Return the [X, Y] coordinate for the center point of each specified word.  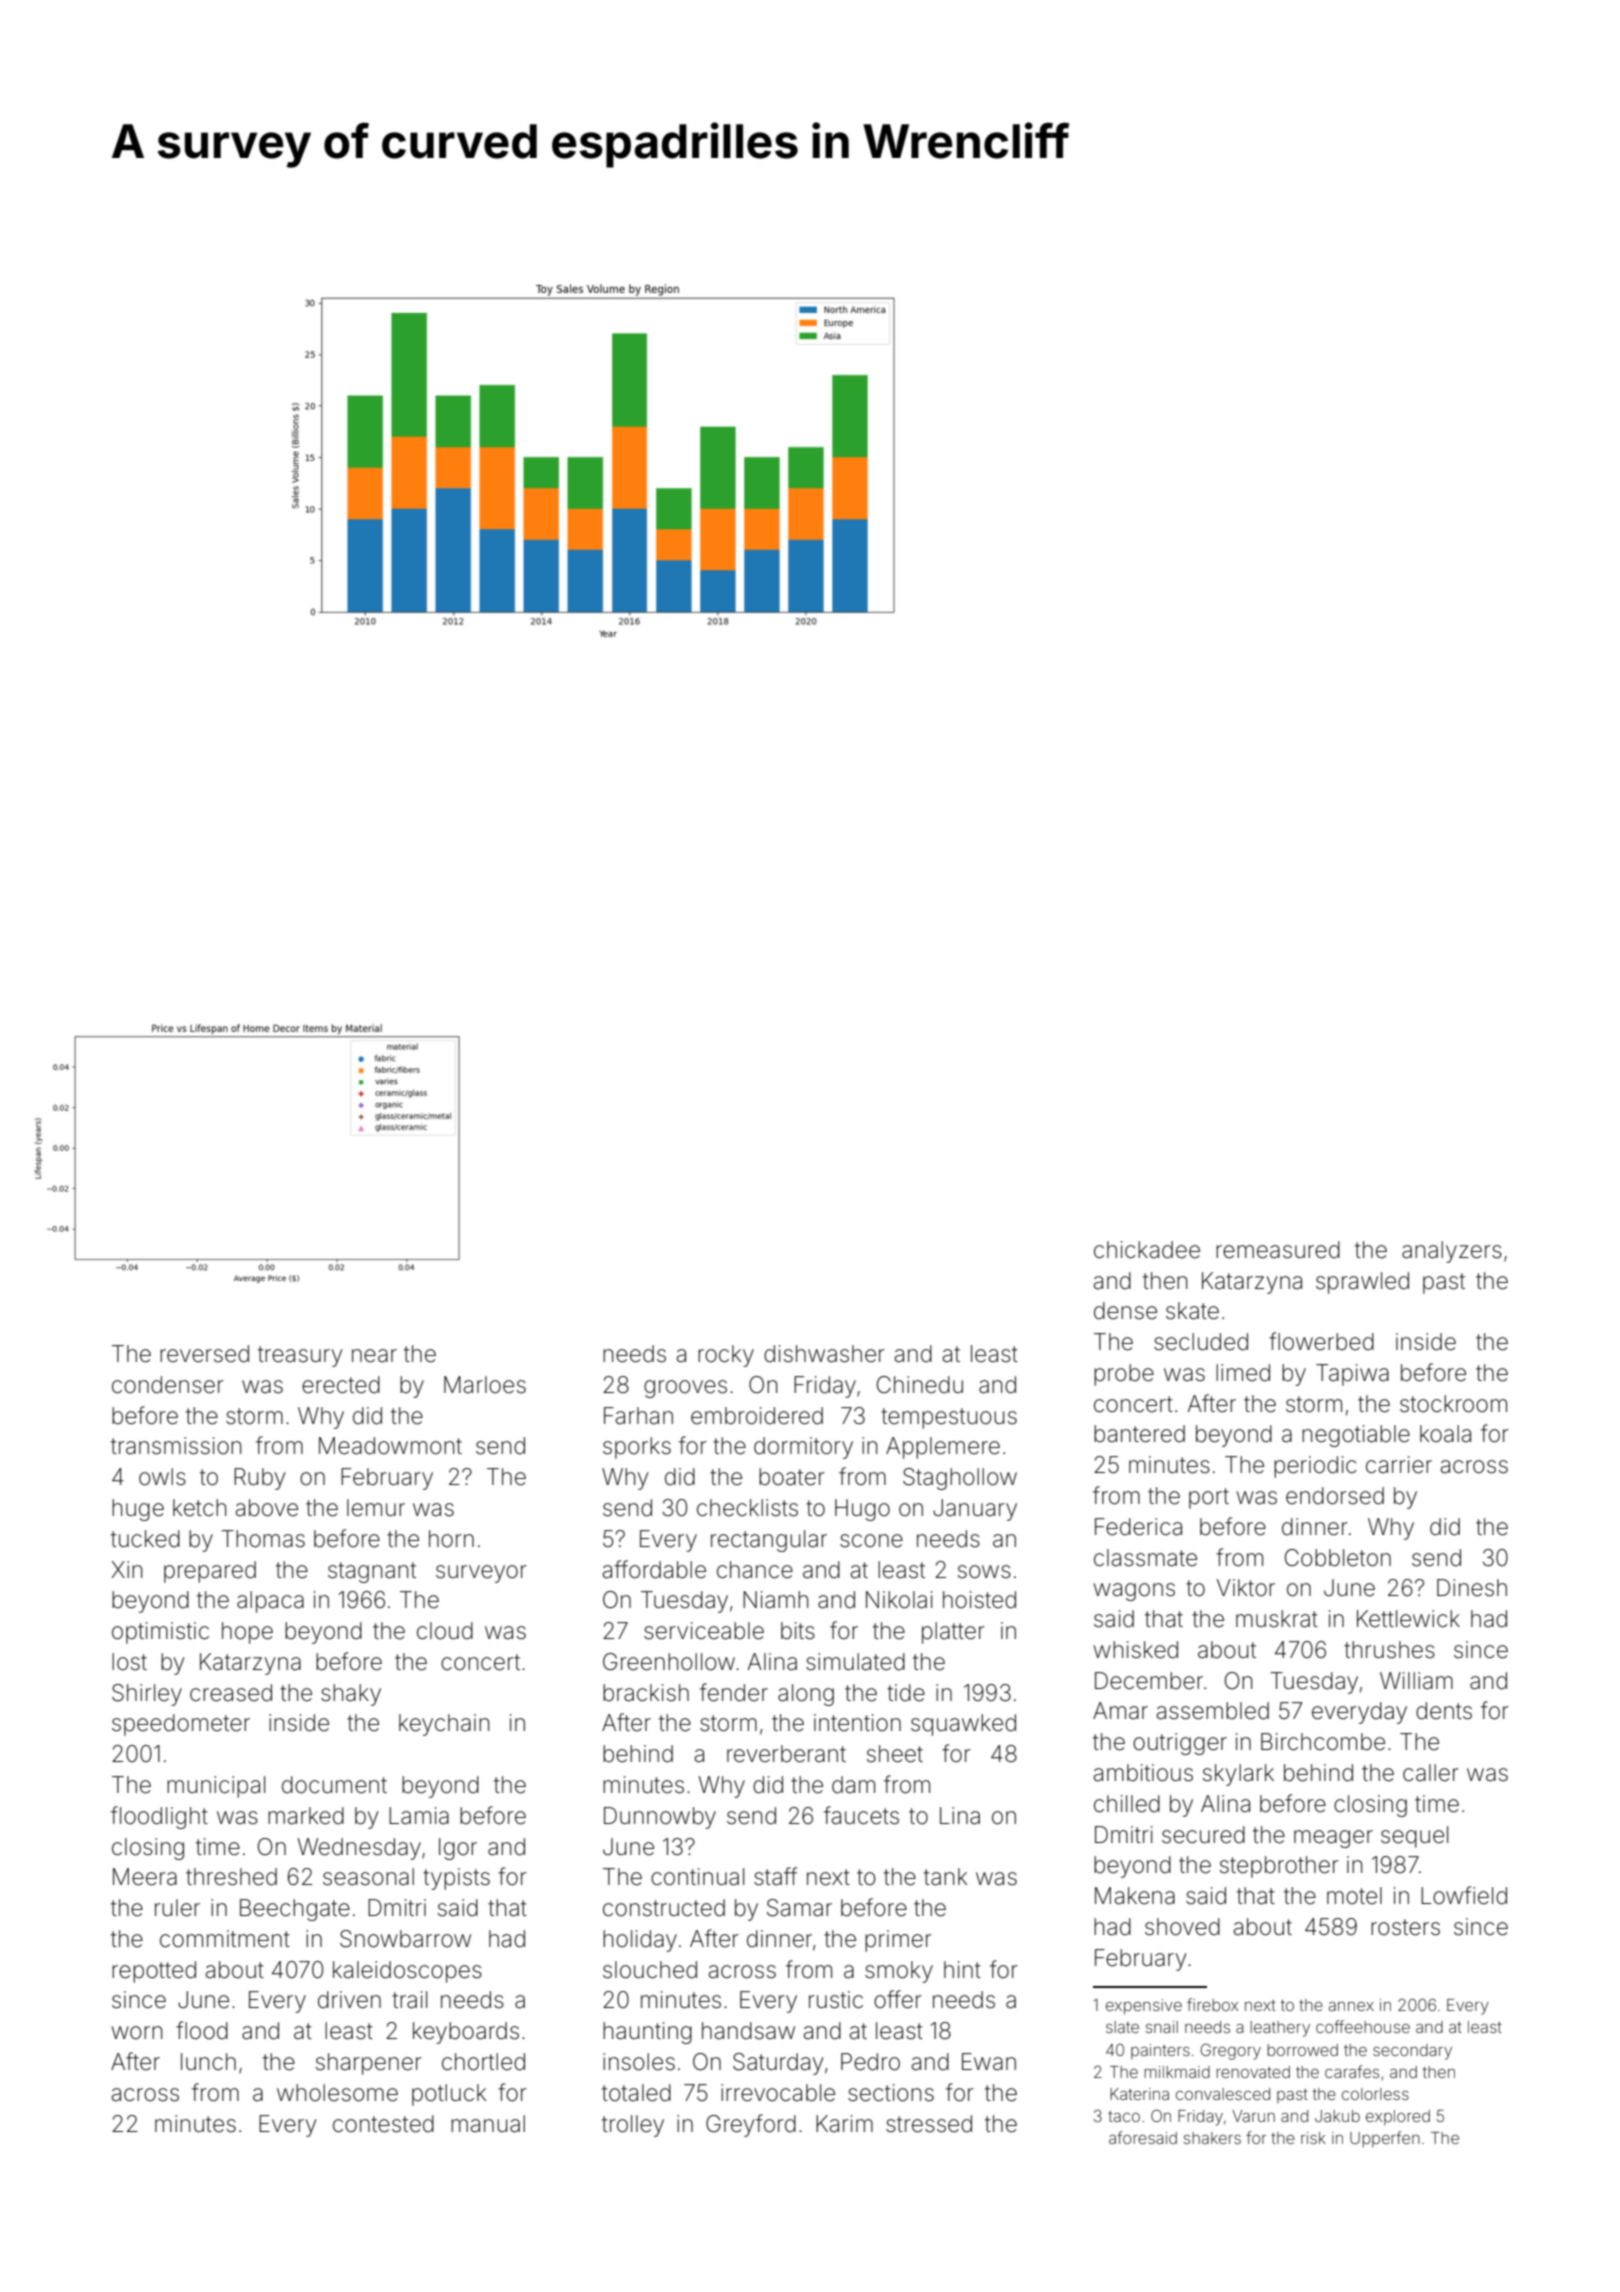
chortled [483, 2062]
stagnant [372, 1572]
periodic [1315, 1467]
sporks [637, 1448]
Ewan [989, 2062]
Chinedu [920, 1385]
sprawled [1362, 1283]
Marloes [485, 1385]
